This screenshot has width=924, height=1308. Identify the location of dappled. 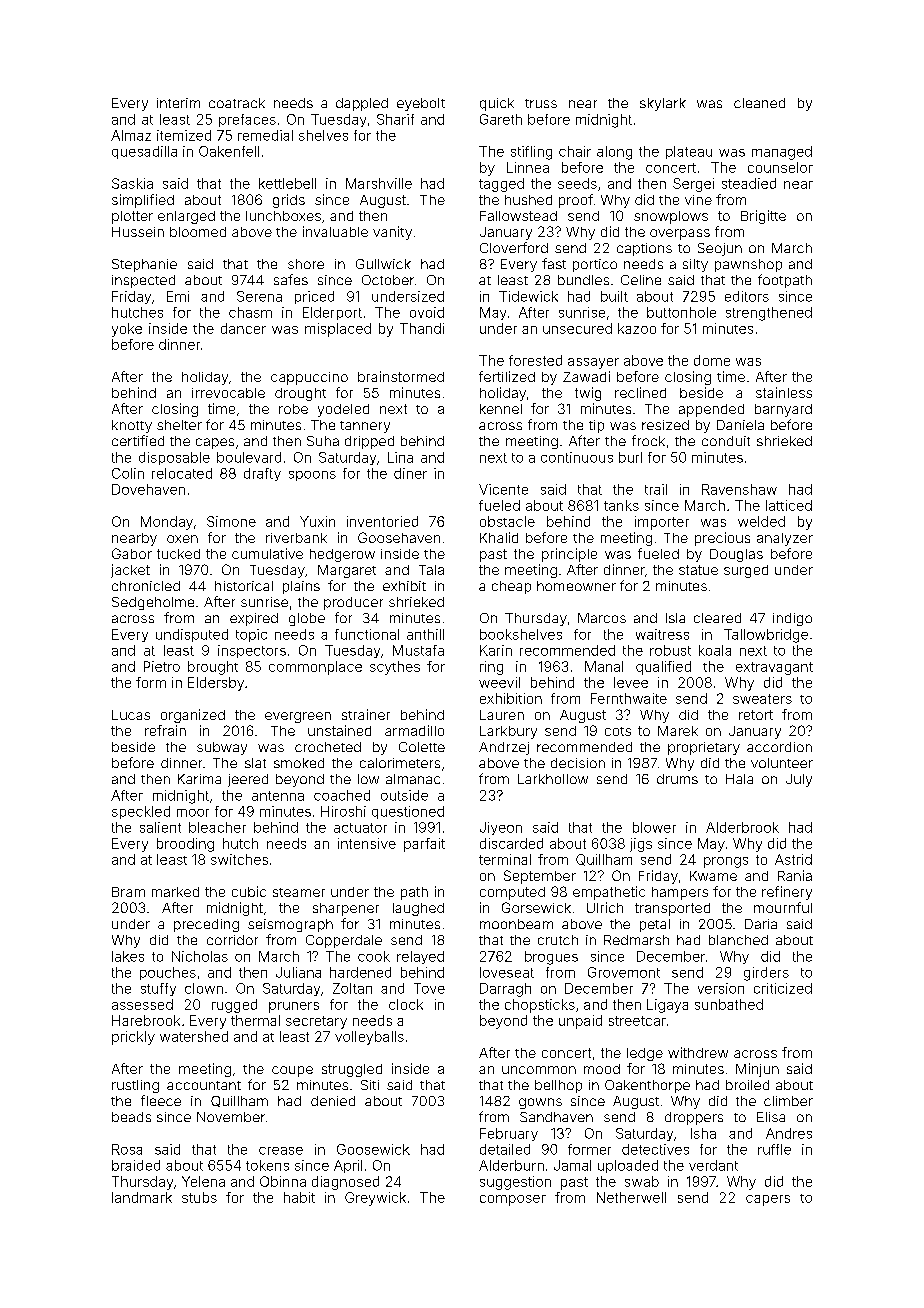
(362, 104).
